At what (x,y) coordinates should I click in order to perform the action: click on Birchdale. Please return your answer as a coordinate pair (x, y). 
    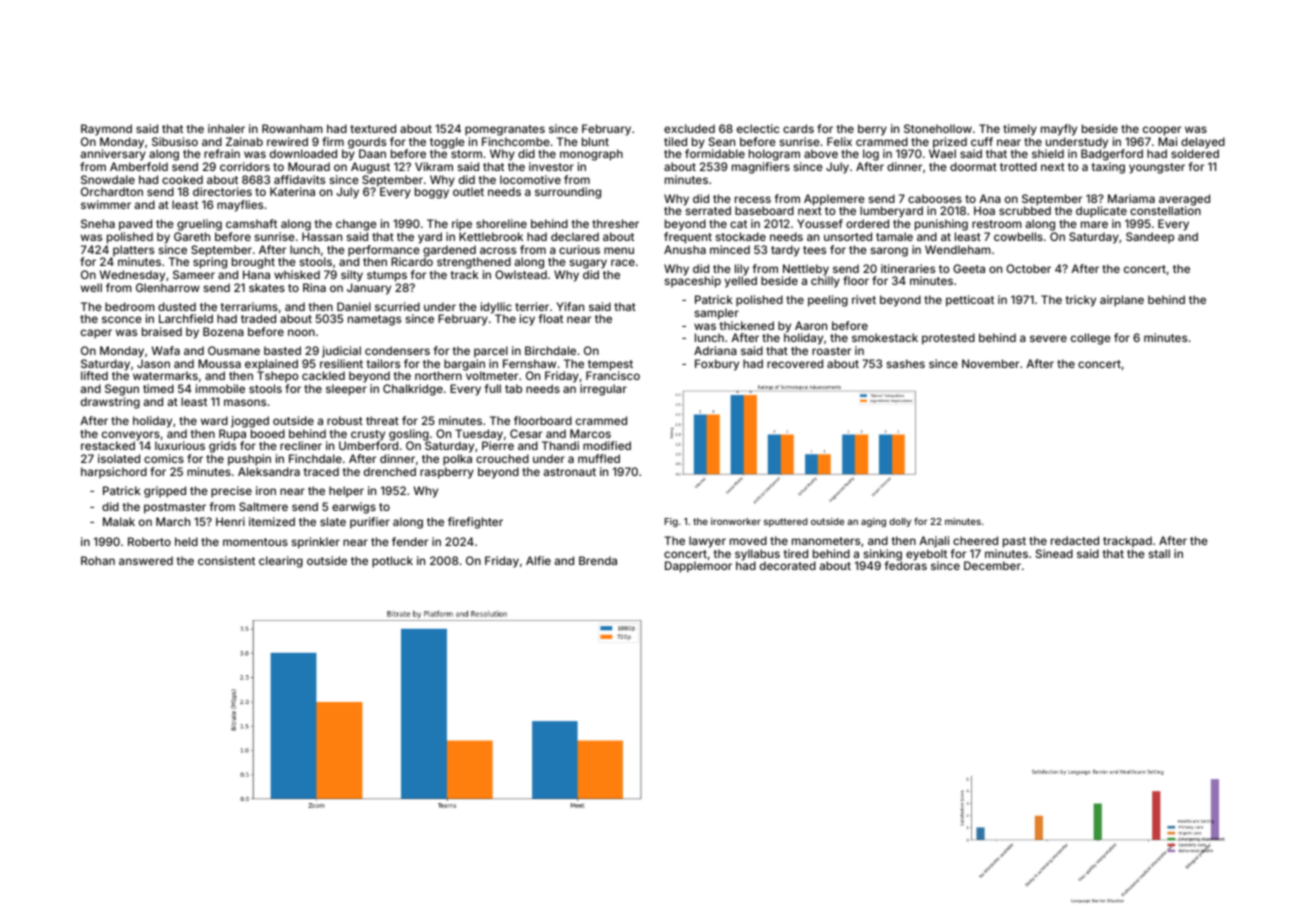
    Looking at the image, I should click on (550, 350).
